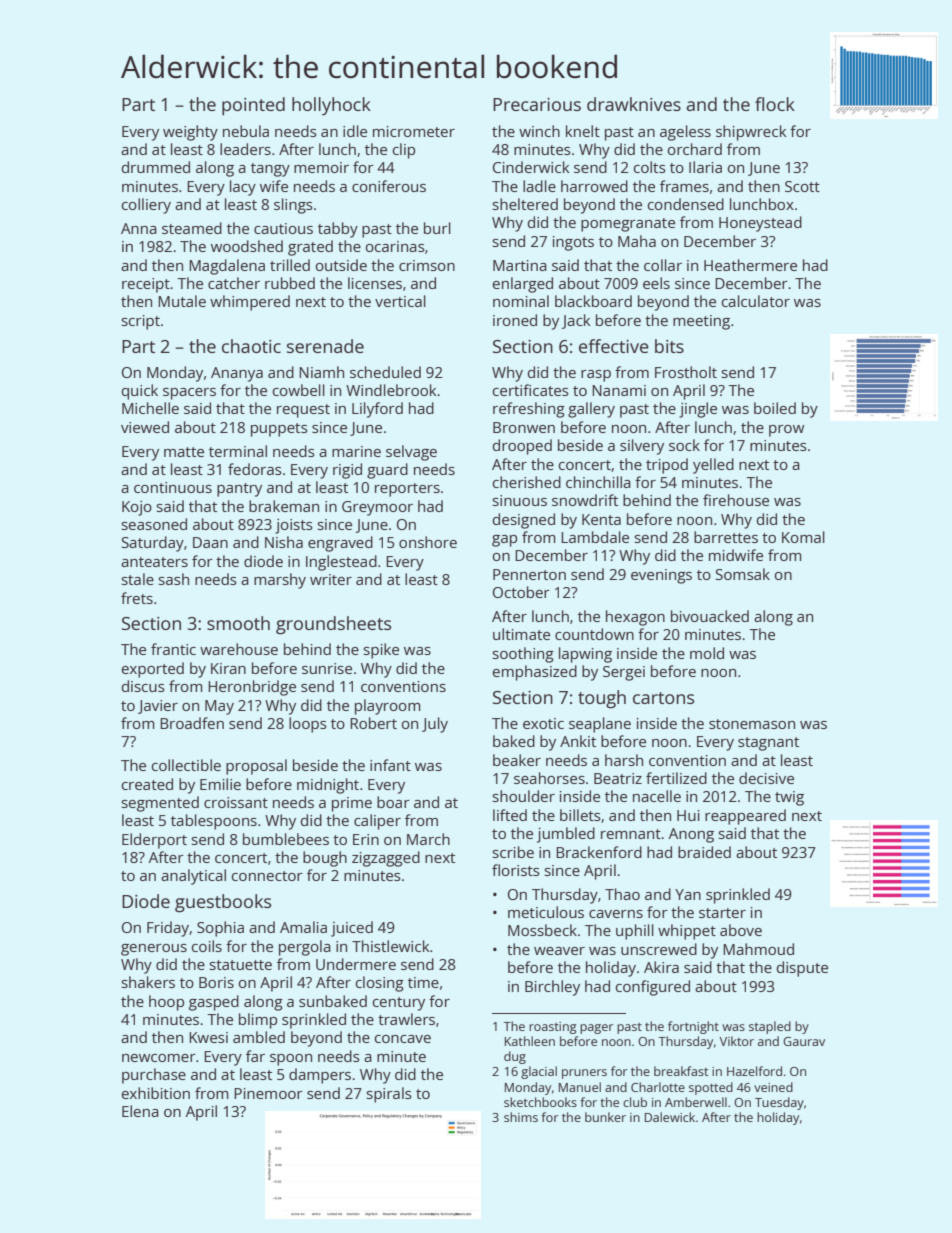  I want to click on ageless, so click(685, 133).
